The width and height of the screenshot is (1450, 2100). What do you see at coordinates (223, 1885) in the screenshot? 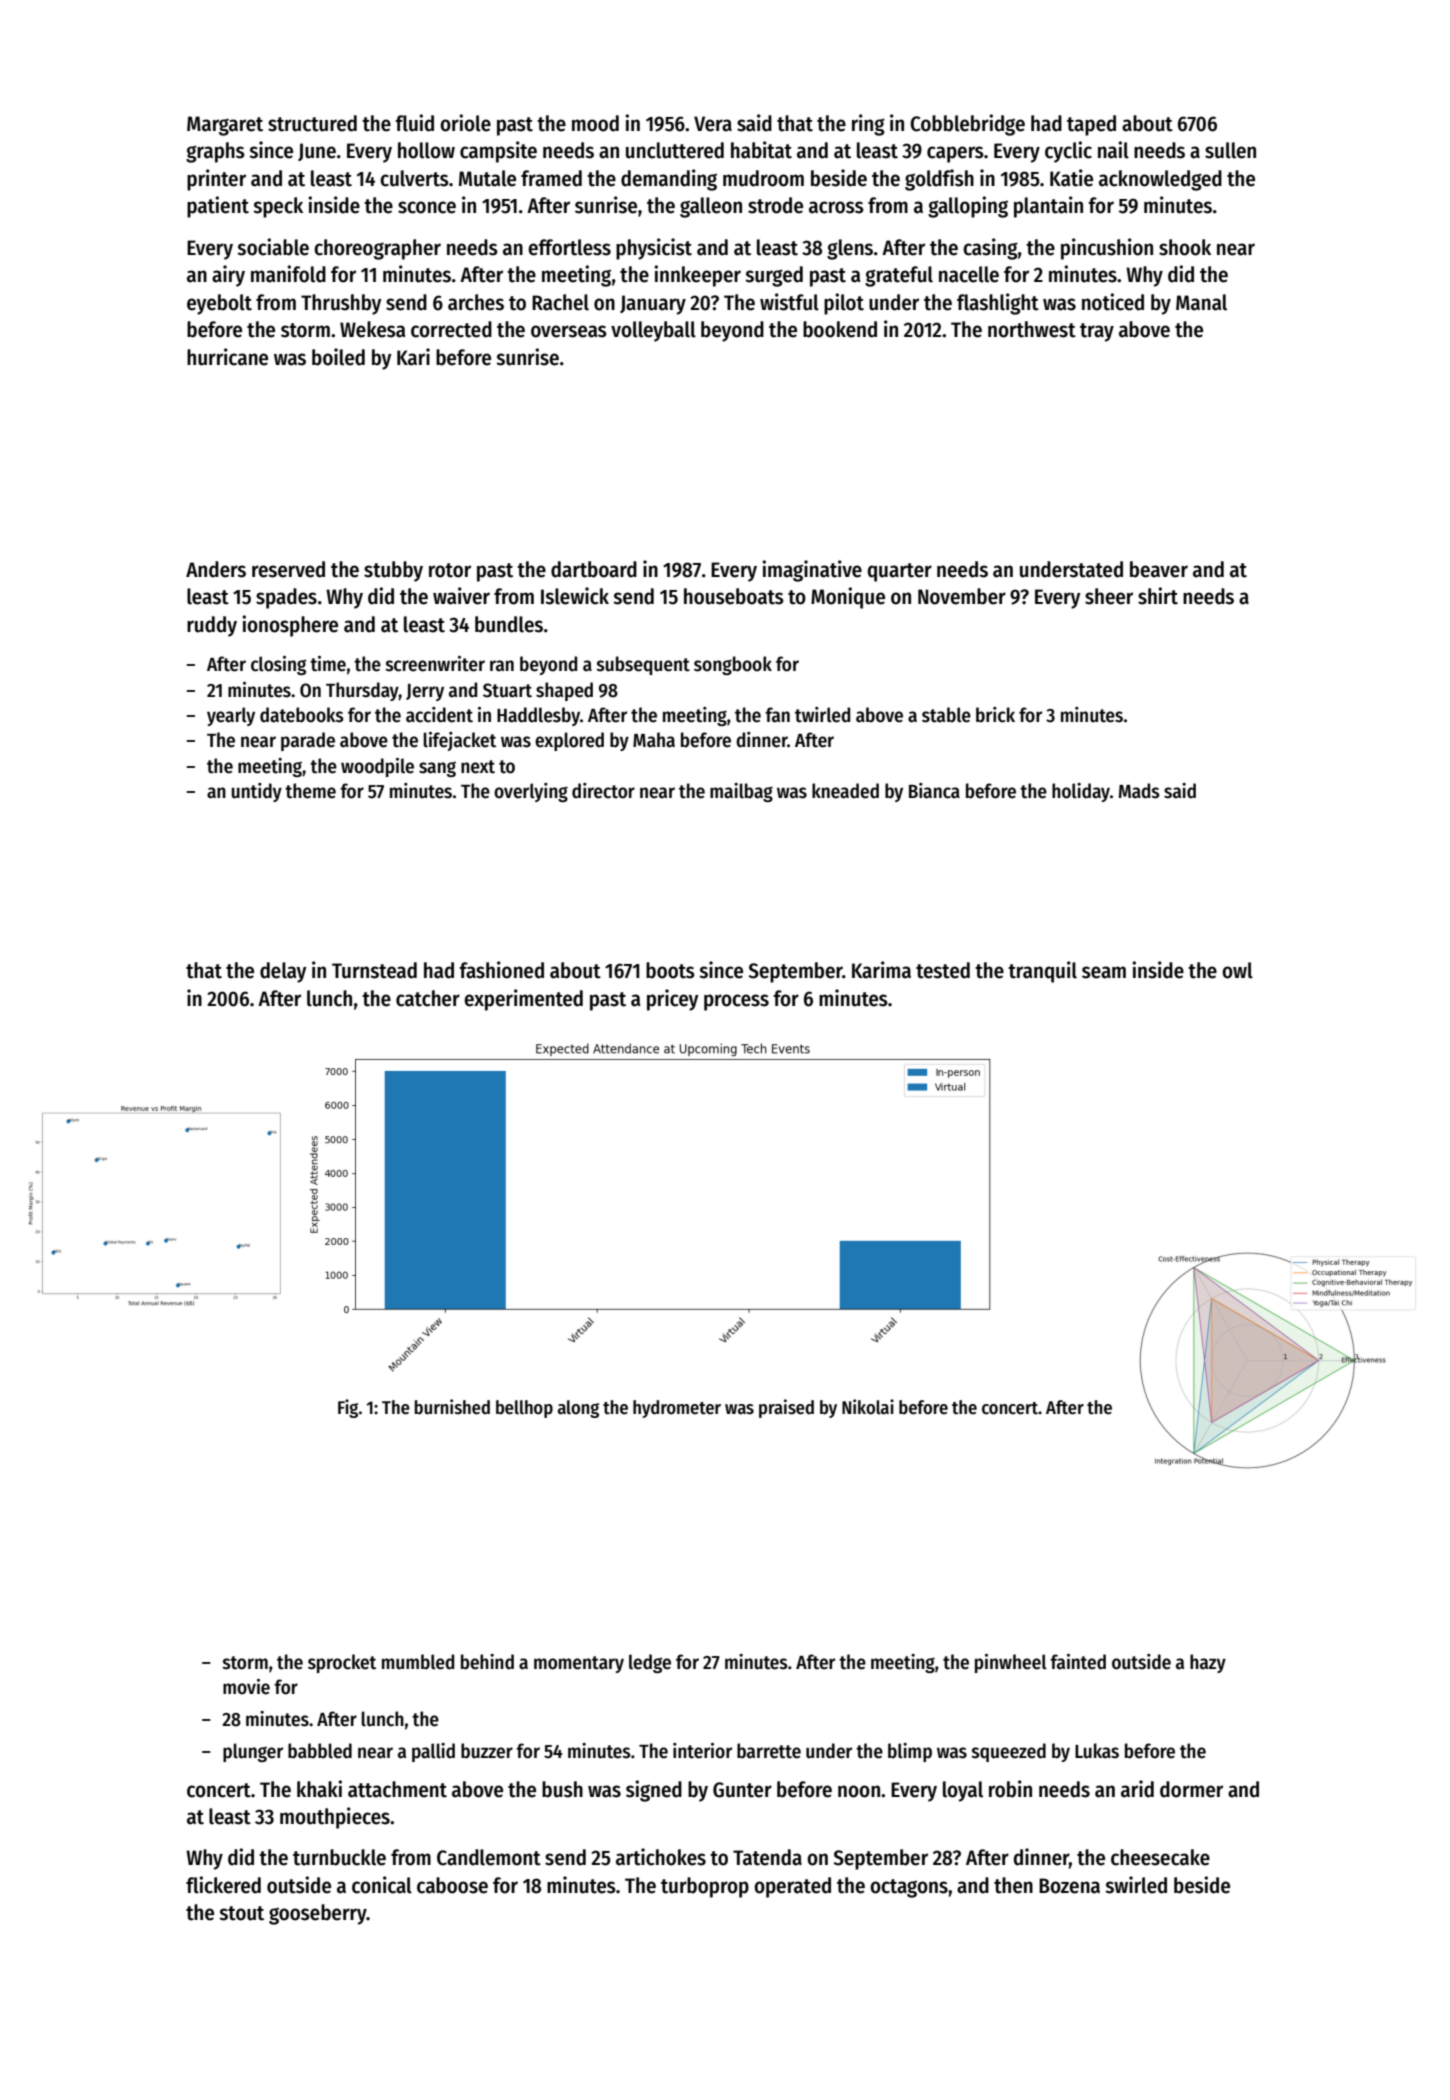
I see `flickered` at bounding box center [223, 1885].
